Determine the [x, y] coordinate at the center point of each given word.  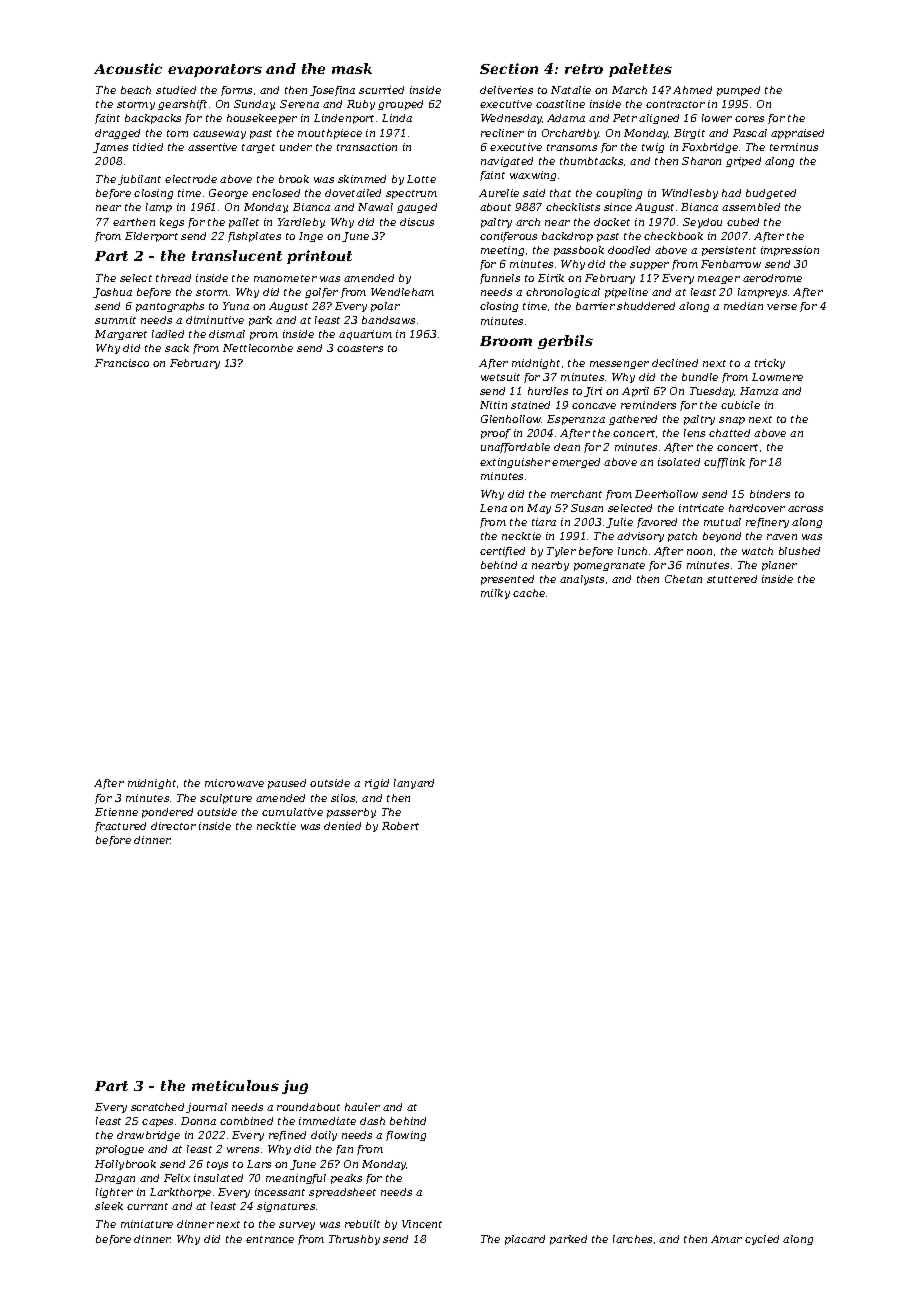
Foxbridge [710, 148]
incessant [280, 1192]
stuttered [732, 579]
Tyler [561, 552]
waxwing [533, 176]
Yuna [236, 306]
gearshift [182, 105]
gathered [633, 420]
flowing [406, 1136]
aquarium [365, 335]
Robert [400, 826]
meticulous [235, 1085]
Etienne [116, 812]
